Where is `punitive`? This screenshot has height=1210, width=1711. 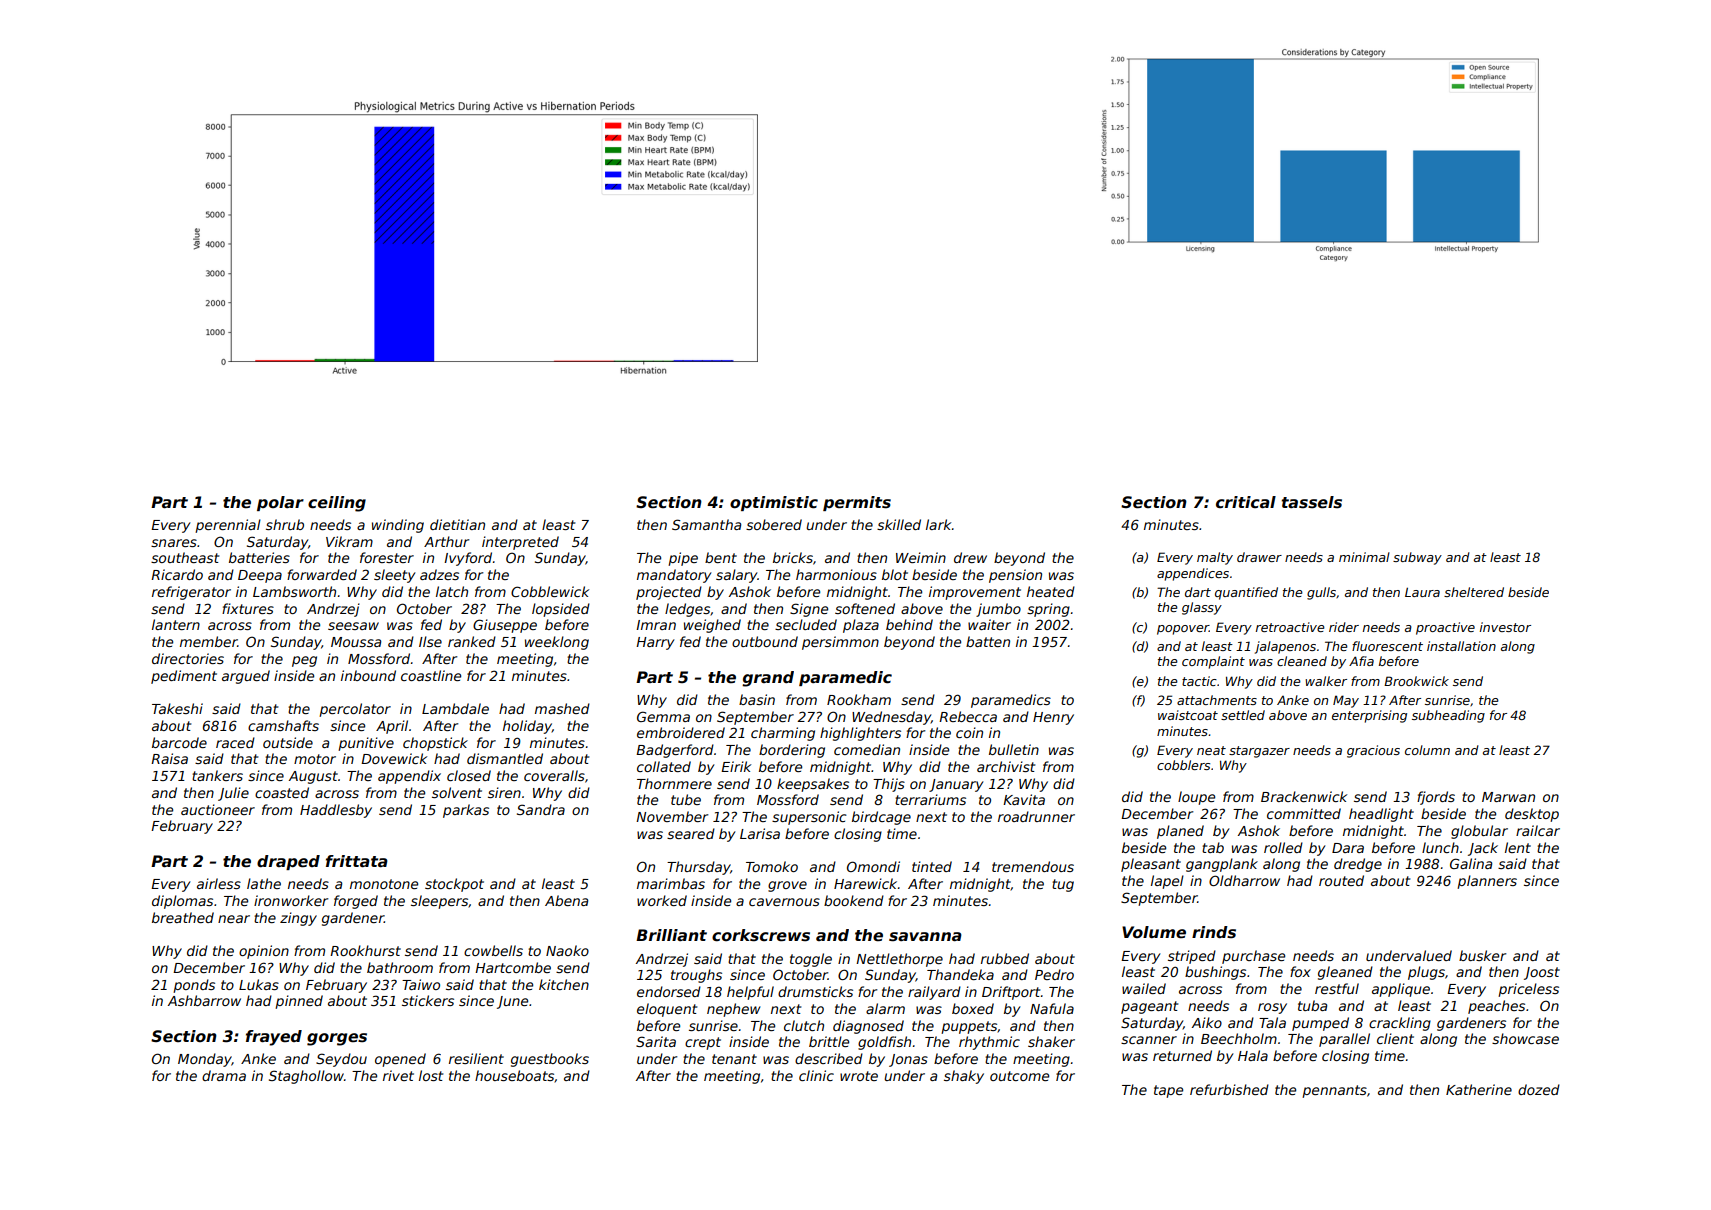 punitive is located at coordinates (366, 744).
